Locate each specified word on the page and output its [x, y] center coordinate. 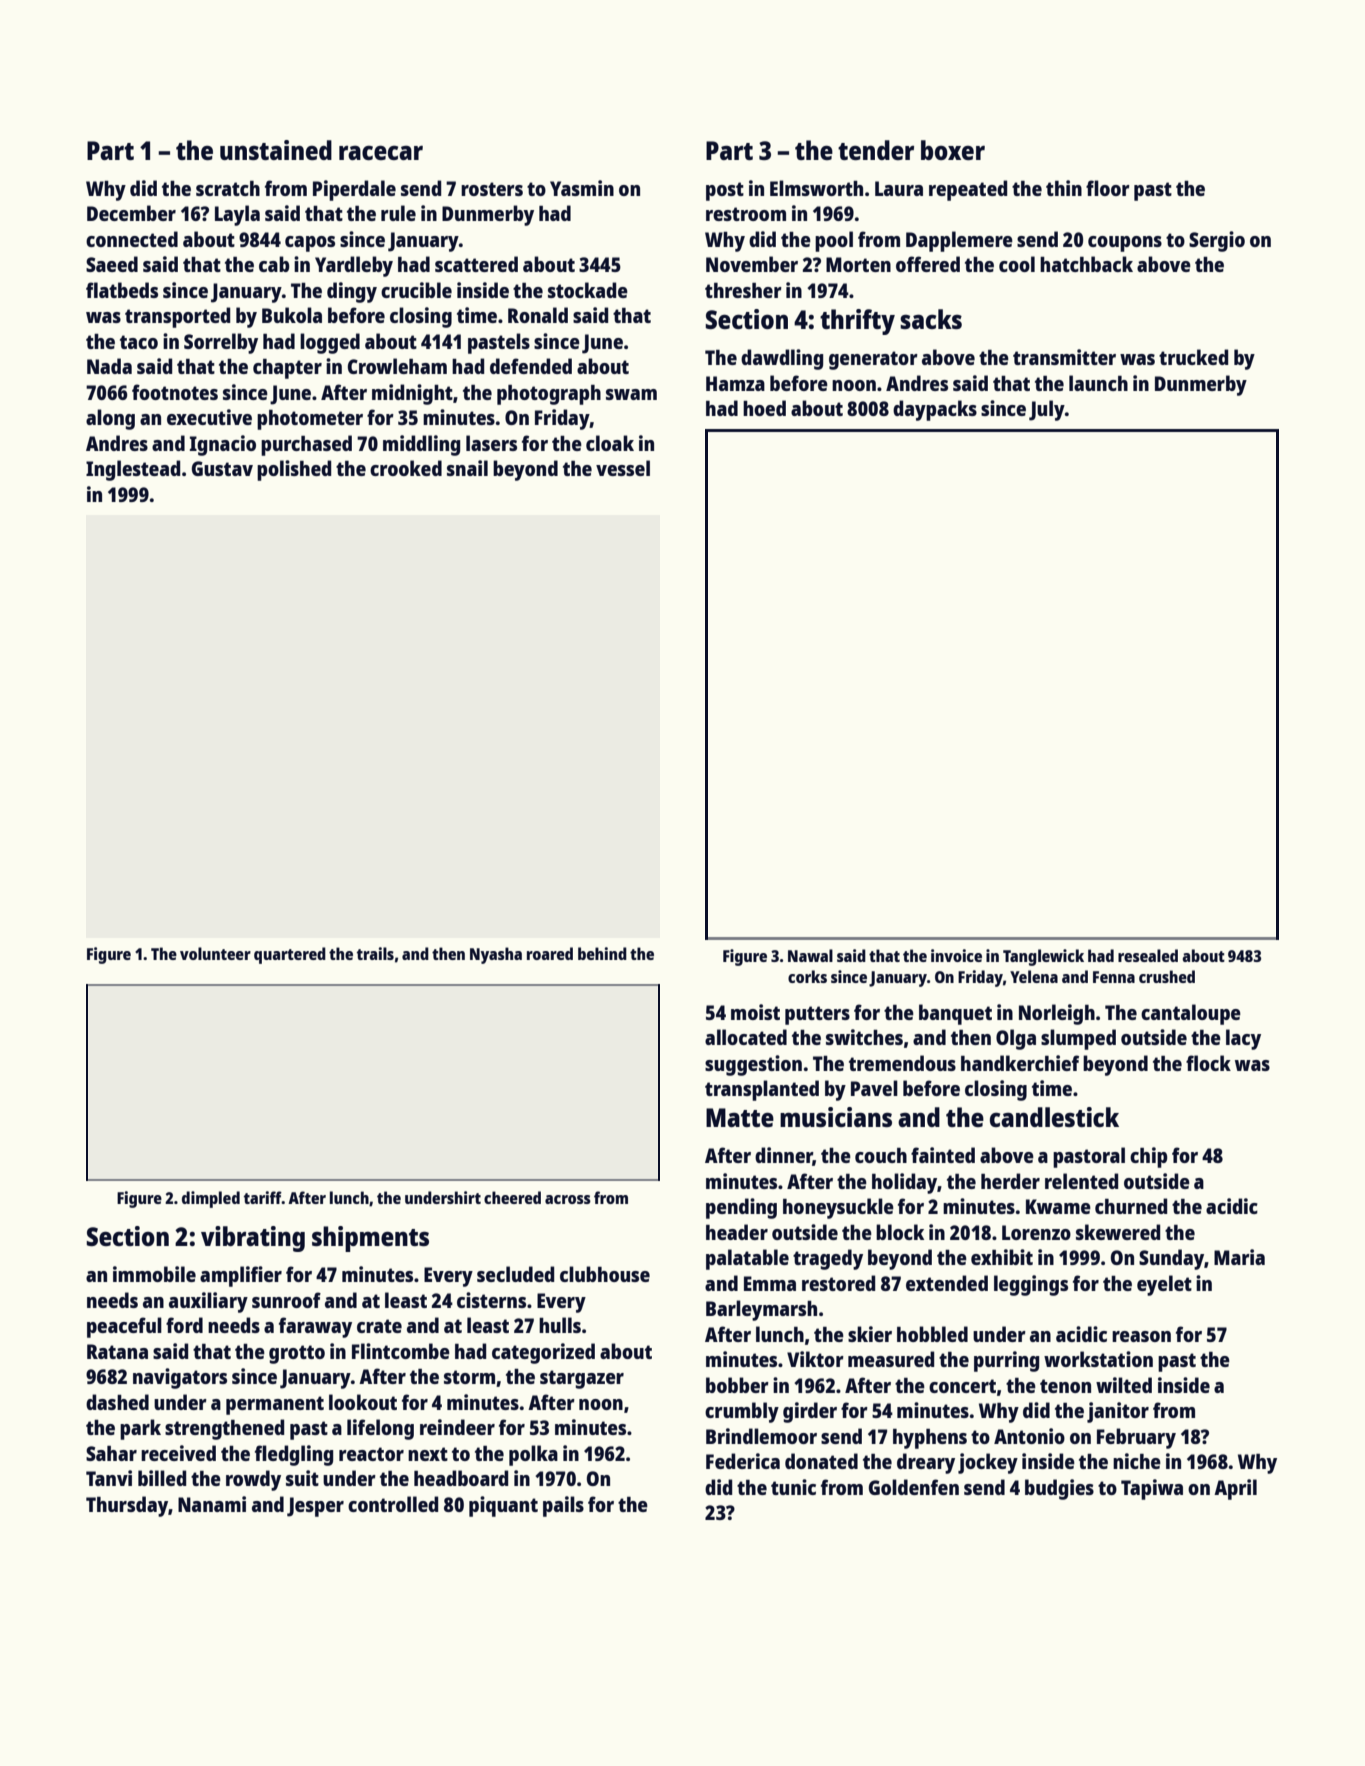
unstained [276, 150]
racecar [381, 152]
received [178, 1453]
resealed [1148, 955]
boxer [953, 150]
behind [602, 953]
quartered [290, 955]
